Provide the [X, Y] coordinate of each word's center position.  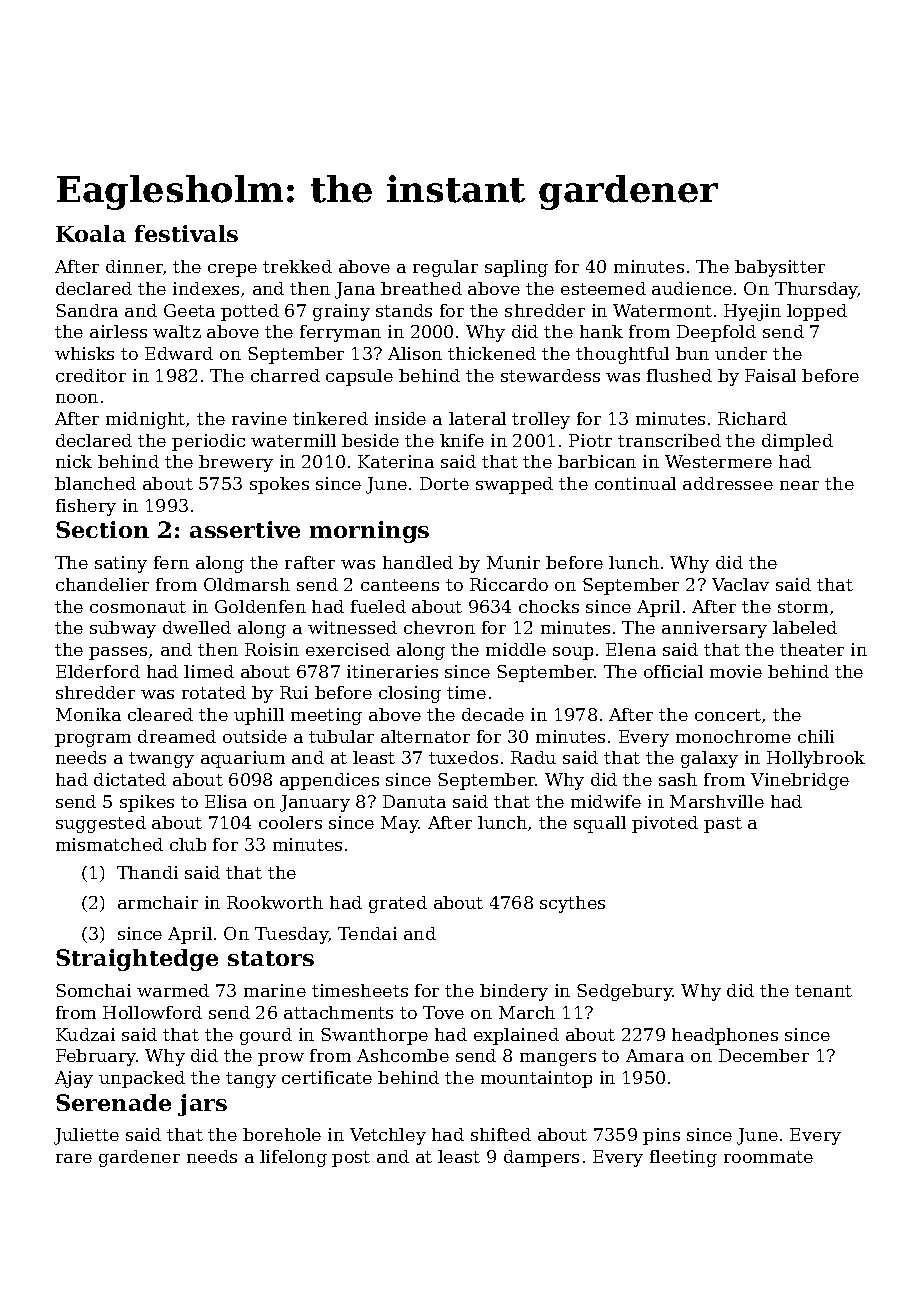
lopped [817, 312]
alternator [425, 736]
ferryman [340, 333]
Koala [91, 233]
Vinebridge [800, 781]
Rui [294, 692]
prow [281, 1059]
